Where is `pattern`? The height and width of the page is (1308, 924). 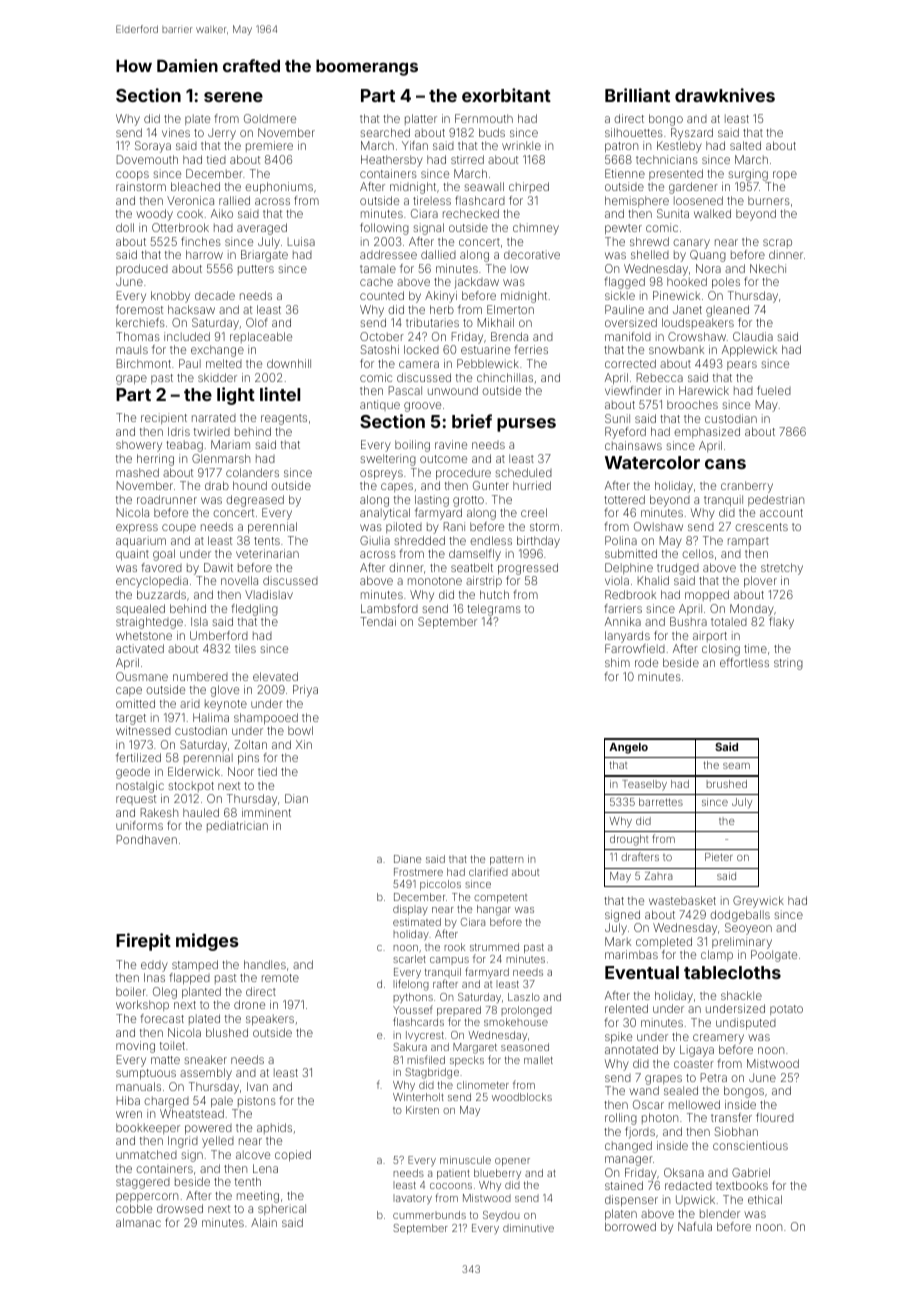 pattern is located at coordinates (506, 860).
